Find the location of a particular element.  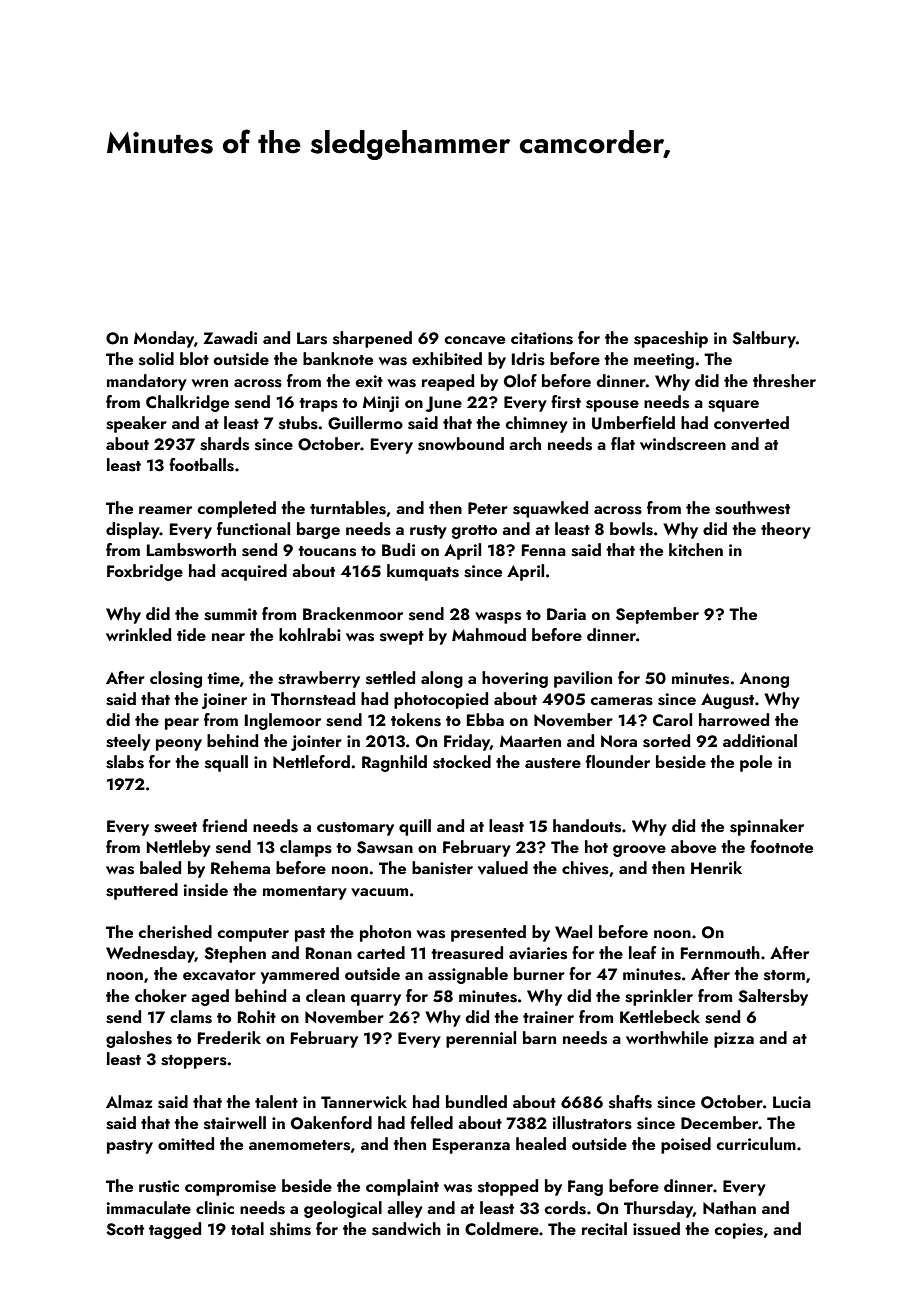

assignable is located at coordinates (468, 975).
